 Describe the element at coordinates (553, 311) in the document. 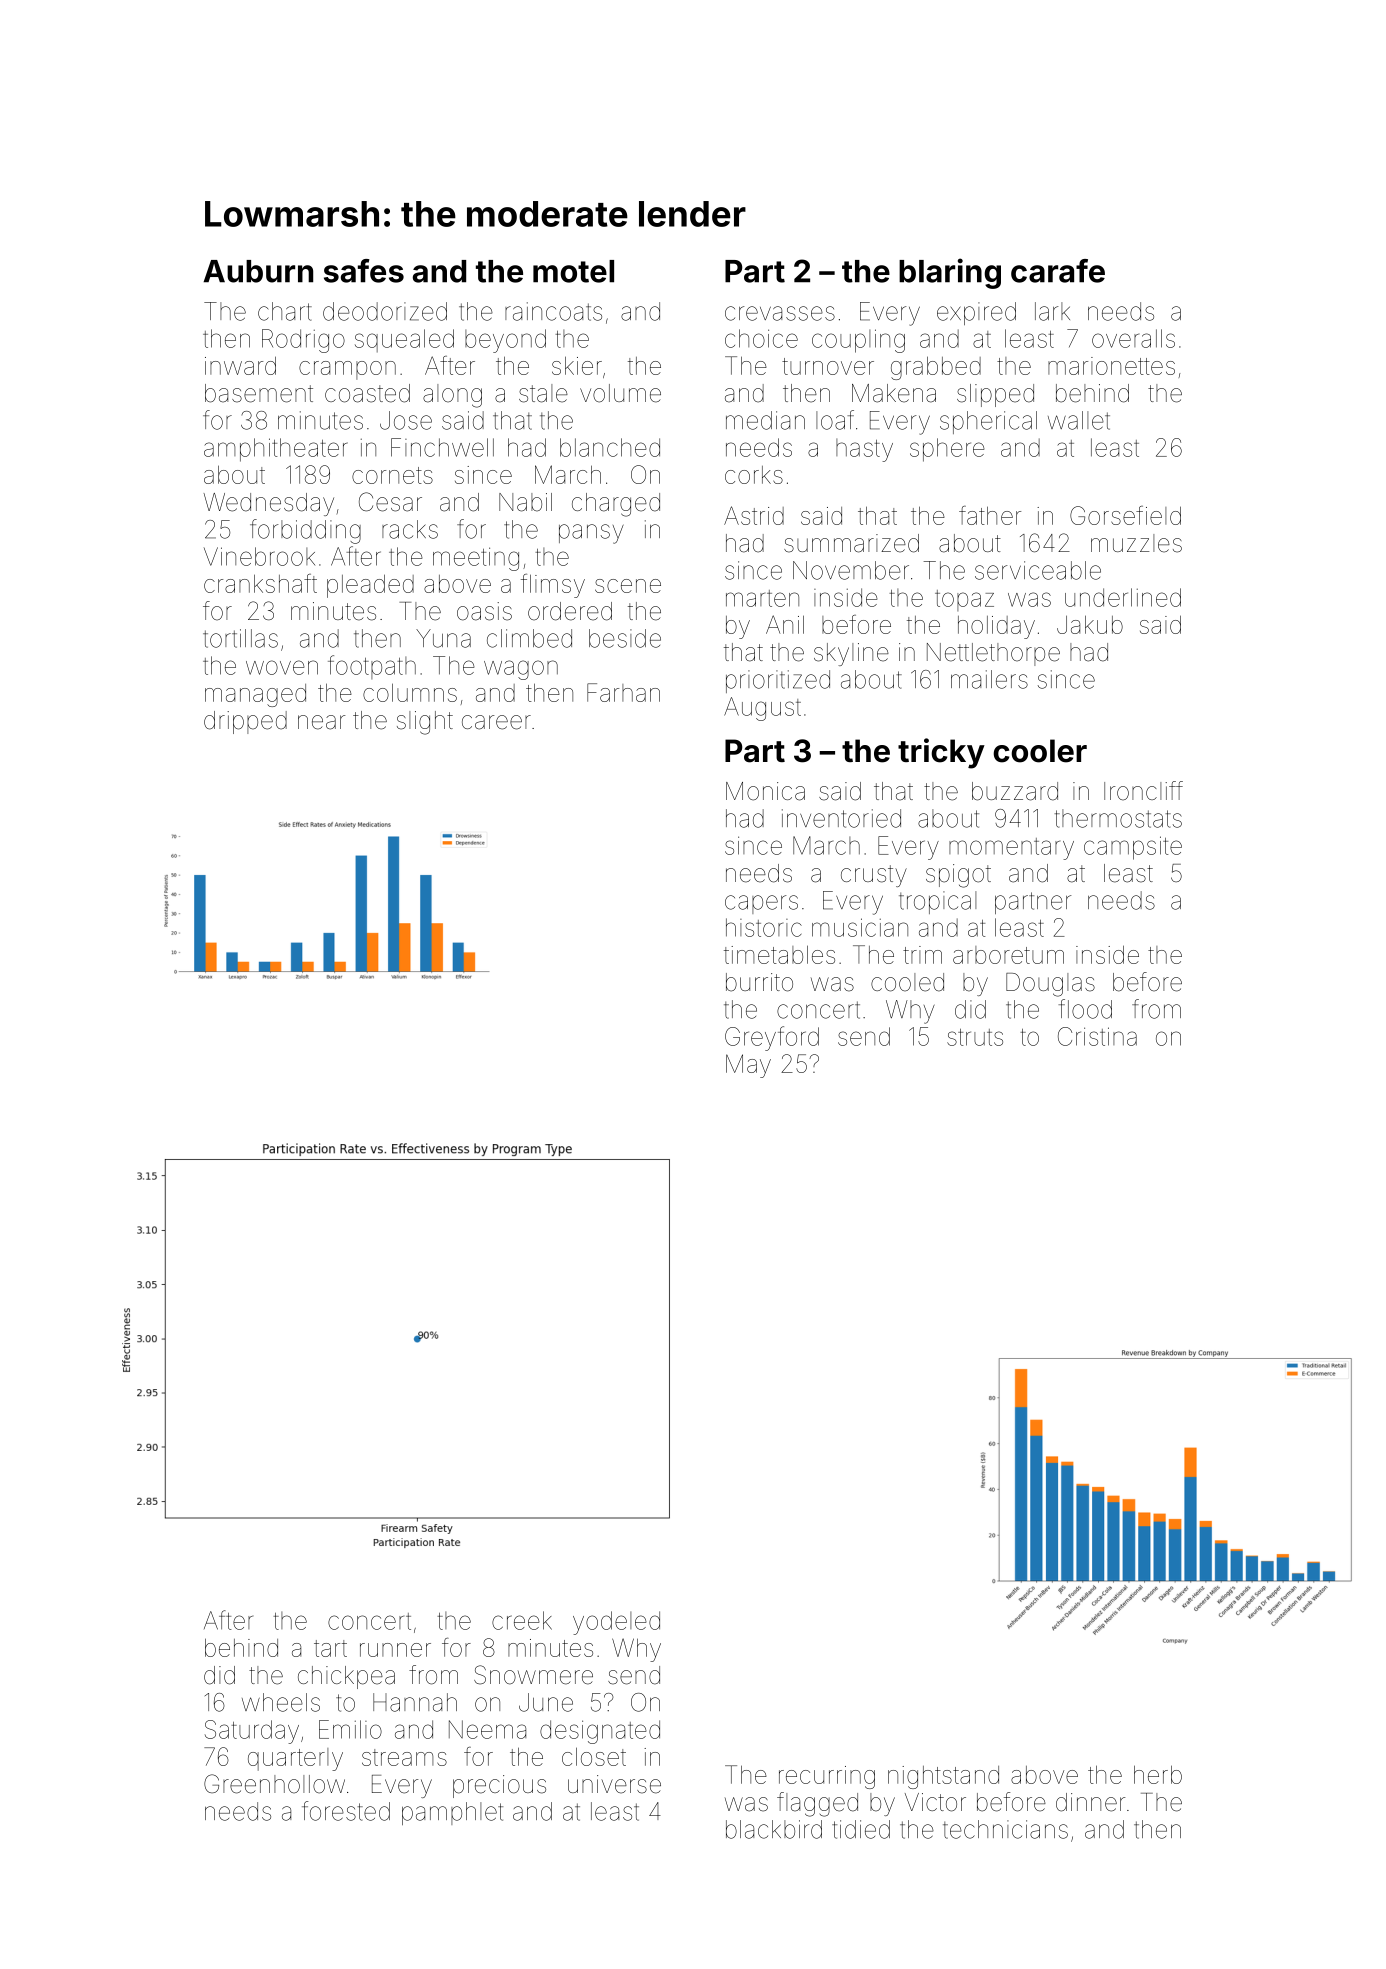

I see `raincoats` at that location.
